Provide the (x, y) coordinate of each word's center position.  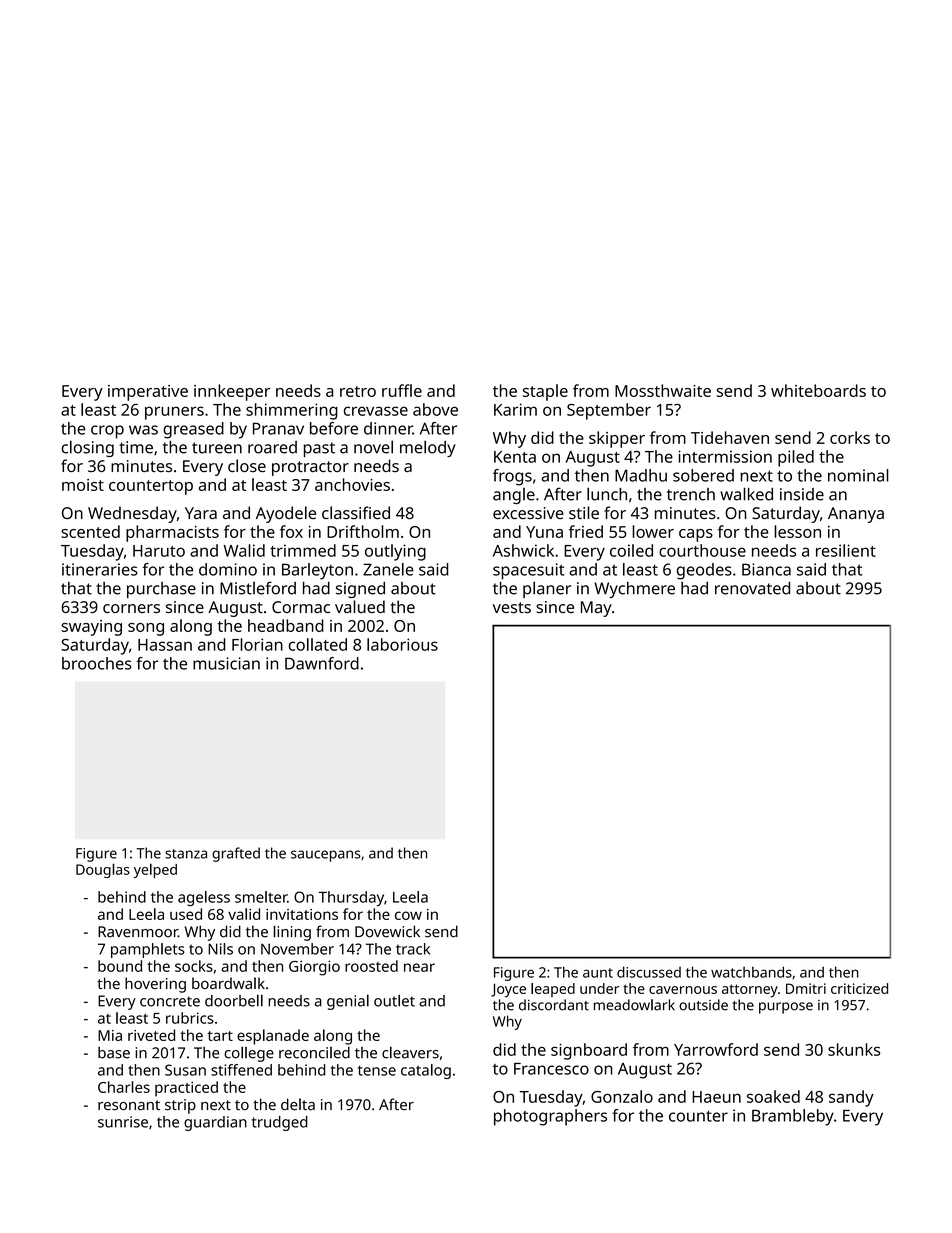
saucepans (326, 856)
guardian (215, 1123)
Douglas (103, 870)
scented (90, 531)
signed (360, 590)
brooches (97, 663)
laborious (402, 644)
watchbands (751, 972)
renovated (752, 588)
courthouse (702, 550)
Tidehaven (730, 437)
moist (83, 485)
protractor (310, 468)
